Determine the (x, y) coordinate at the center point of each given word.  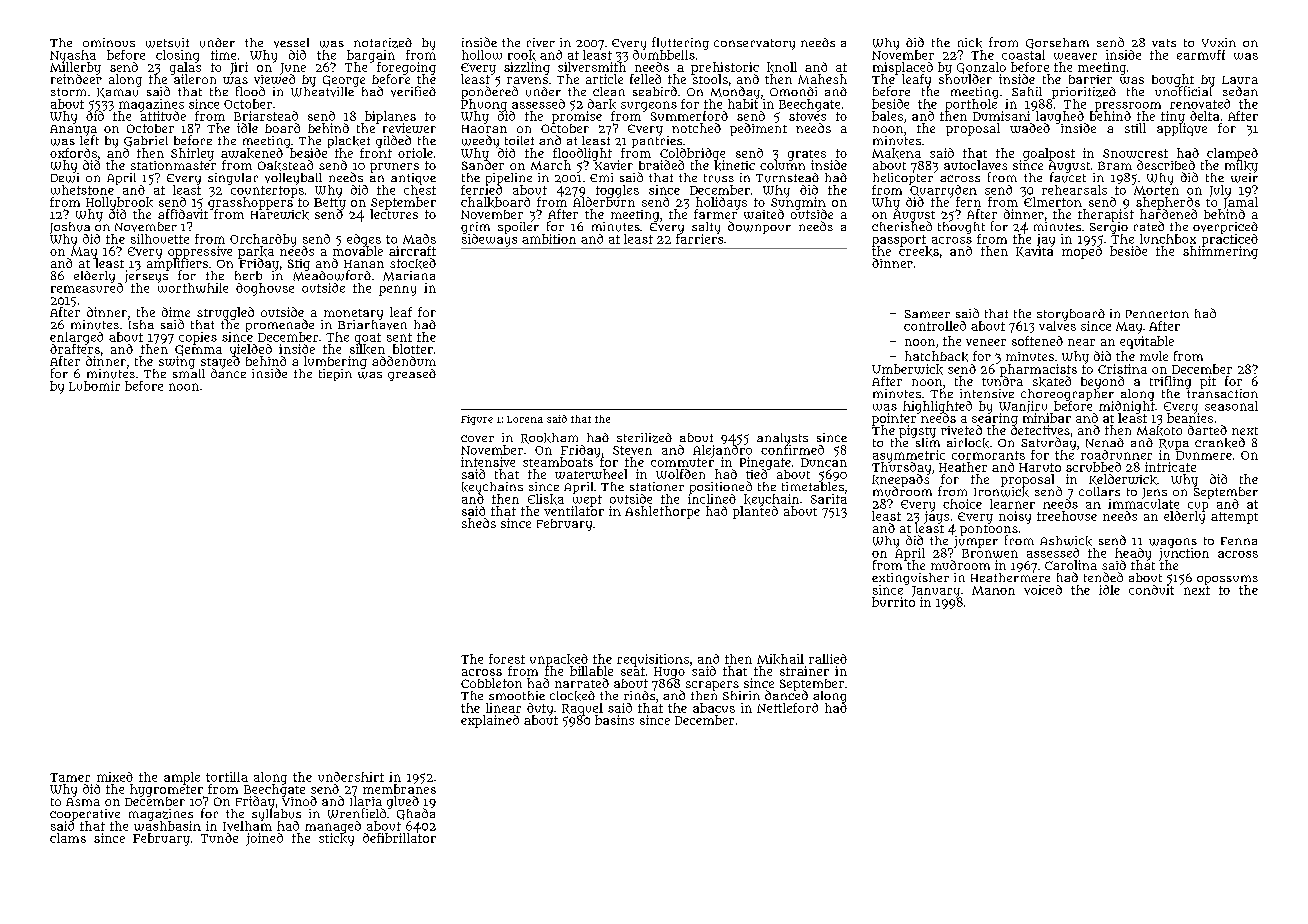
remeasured (87, 288)
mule (1154, 356)
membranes (399, 789)
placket (349, 142)
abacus (714, 708)
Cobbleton (491, 683)
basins (614, 720)
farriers (699, 239)
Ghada (416, 814)
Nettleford (787, 708)
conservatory (754, 44)
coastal (1023, 55)
